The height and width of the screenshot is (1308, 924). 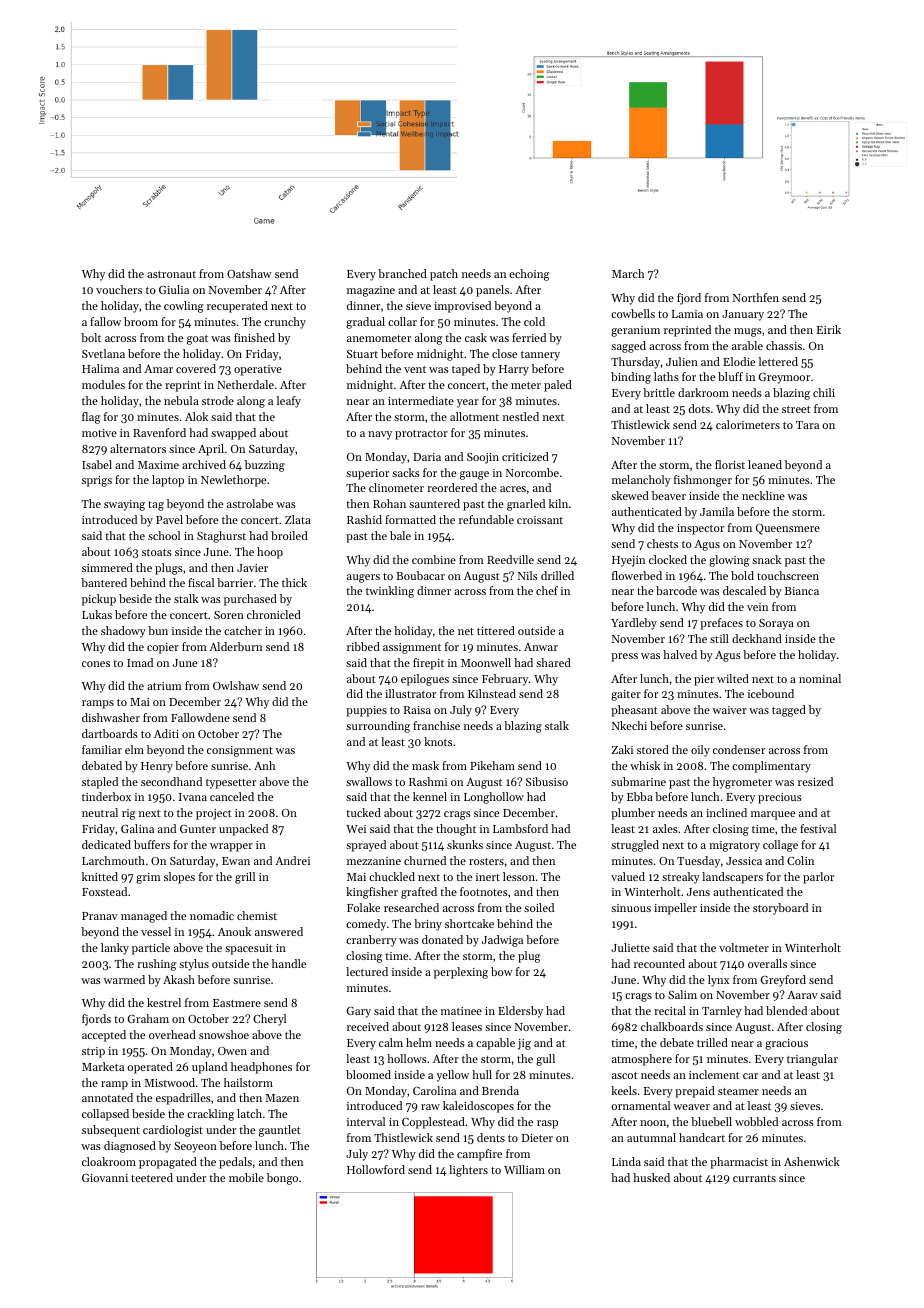 What do you see at coordinates (107, 1097) in the screenshot?
I see `annotated` at bounding box center [107, 1097].
